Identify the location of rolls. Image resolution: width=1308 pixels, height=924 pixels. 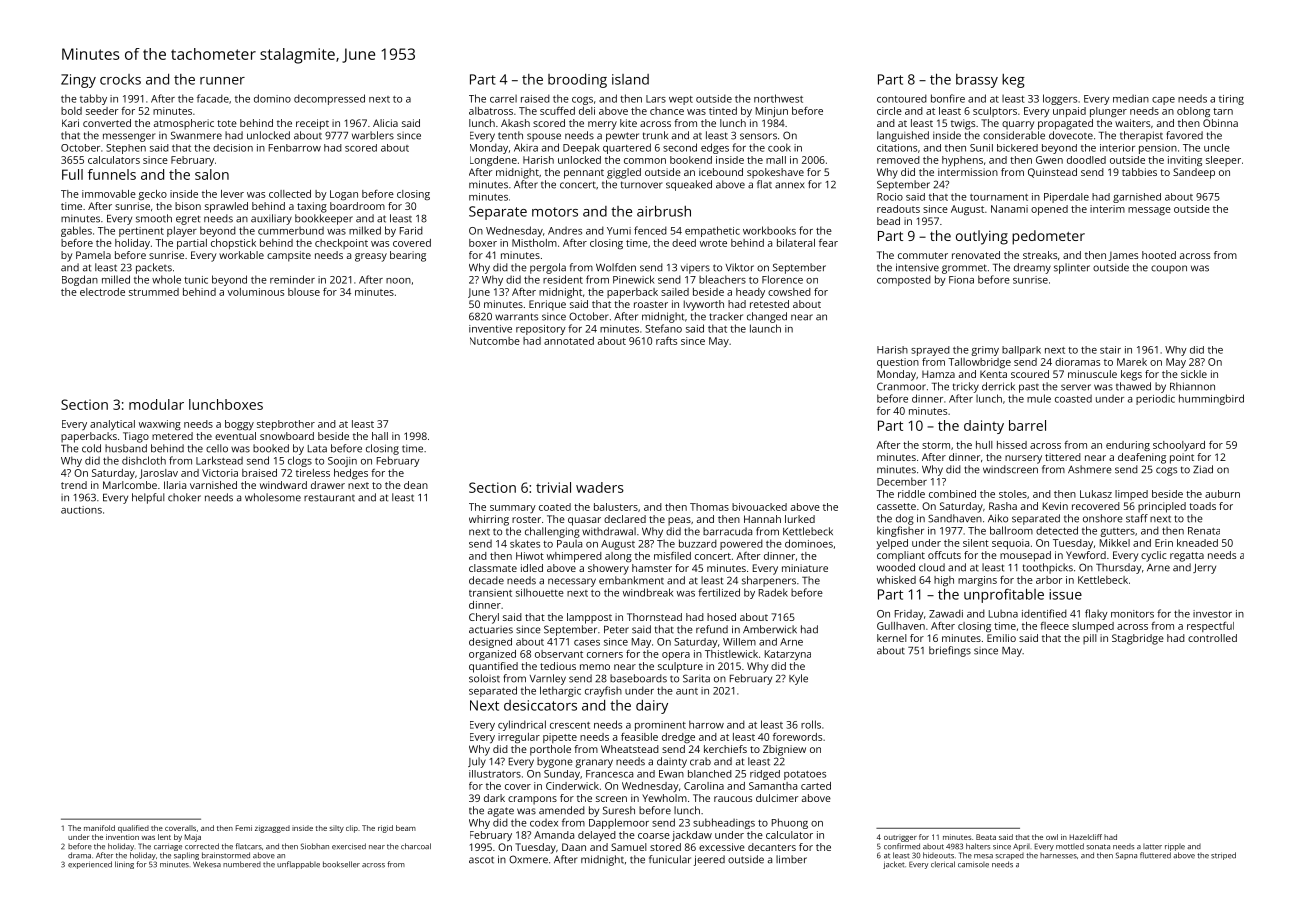
(811, 724).
